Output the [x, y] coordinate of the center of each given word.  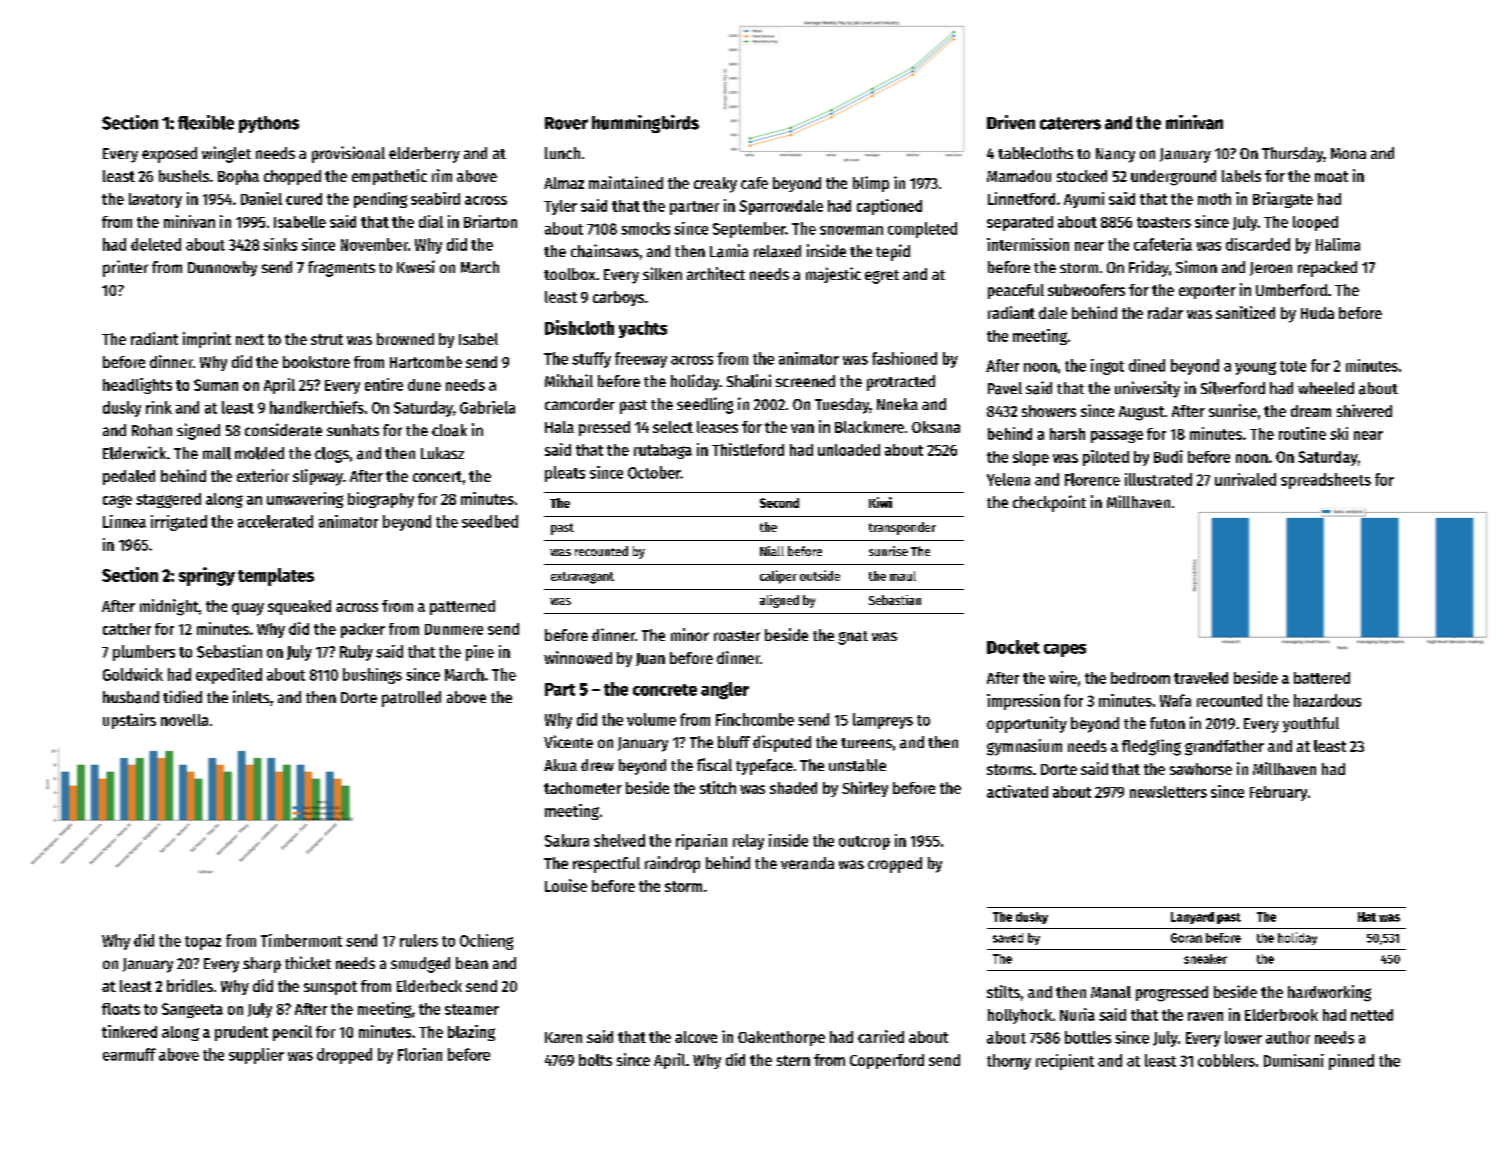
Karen [563, 1037]
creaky [715, 185]
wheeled [1326, 388]
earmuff [129, 1054]
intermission [1028, 244]
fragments [341, 269]
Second [779, 503]
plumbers [144, 653]
